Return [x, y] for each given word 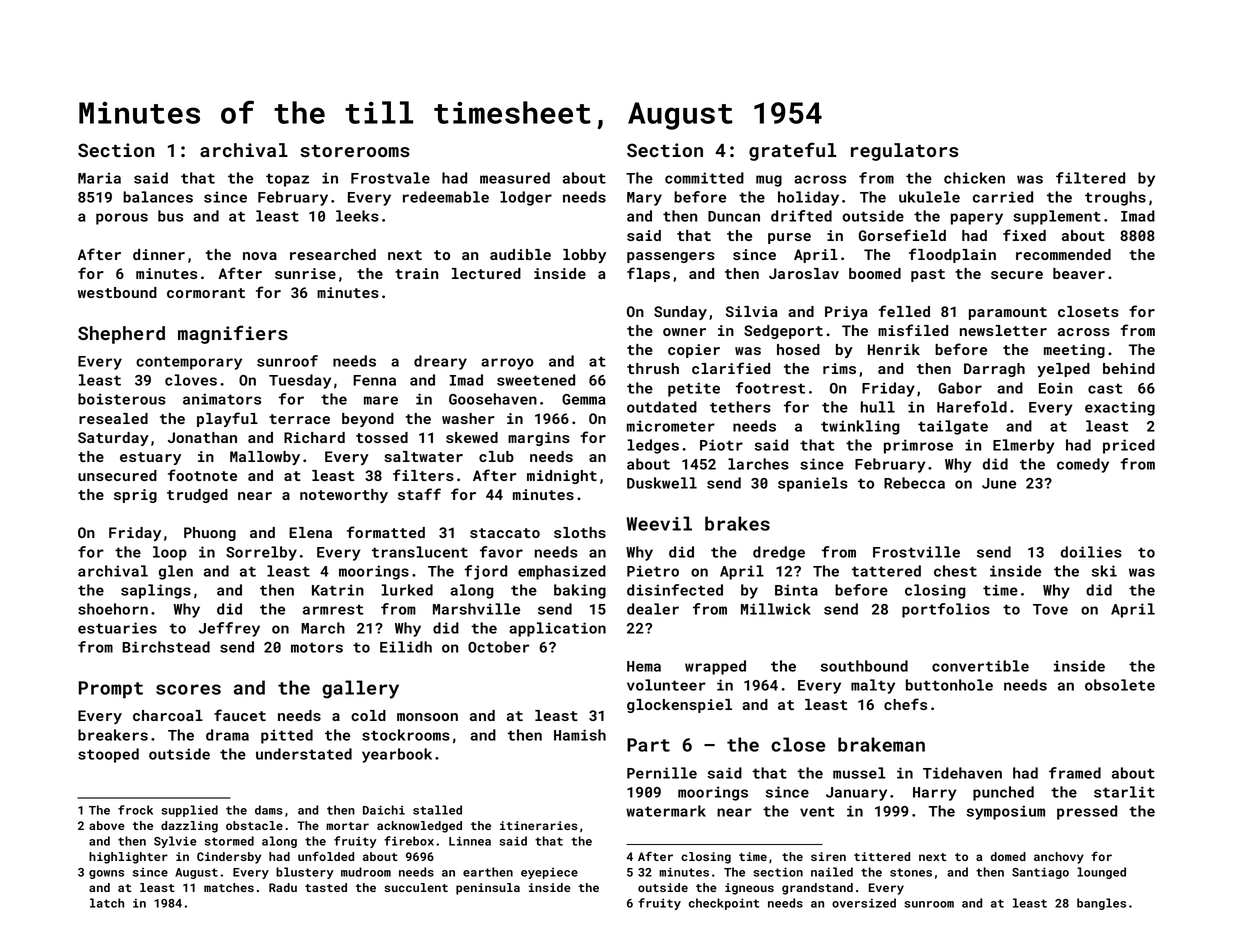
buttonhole [949, 685]
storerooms [355, 151]
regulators [904, 152]
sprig [135, 496]
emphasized [562, 572]
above [107, 825]
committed [704, 178]
